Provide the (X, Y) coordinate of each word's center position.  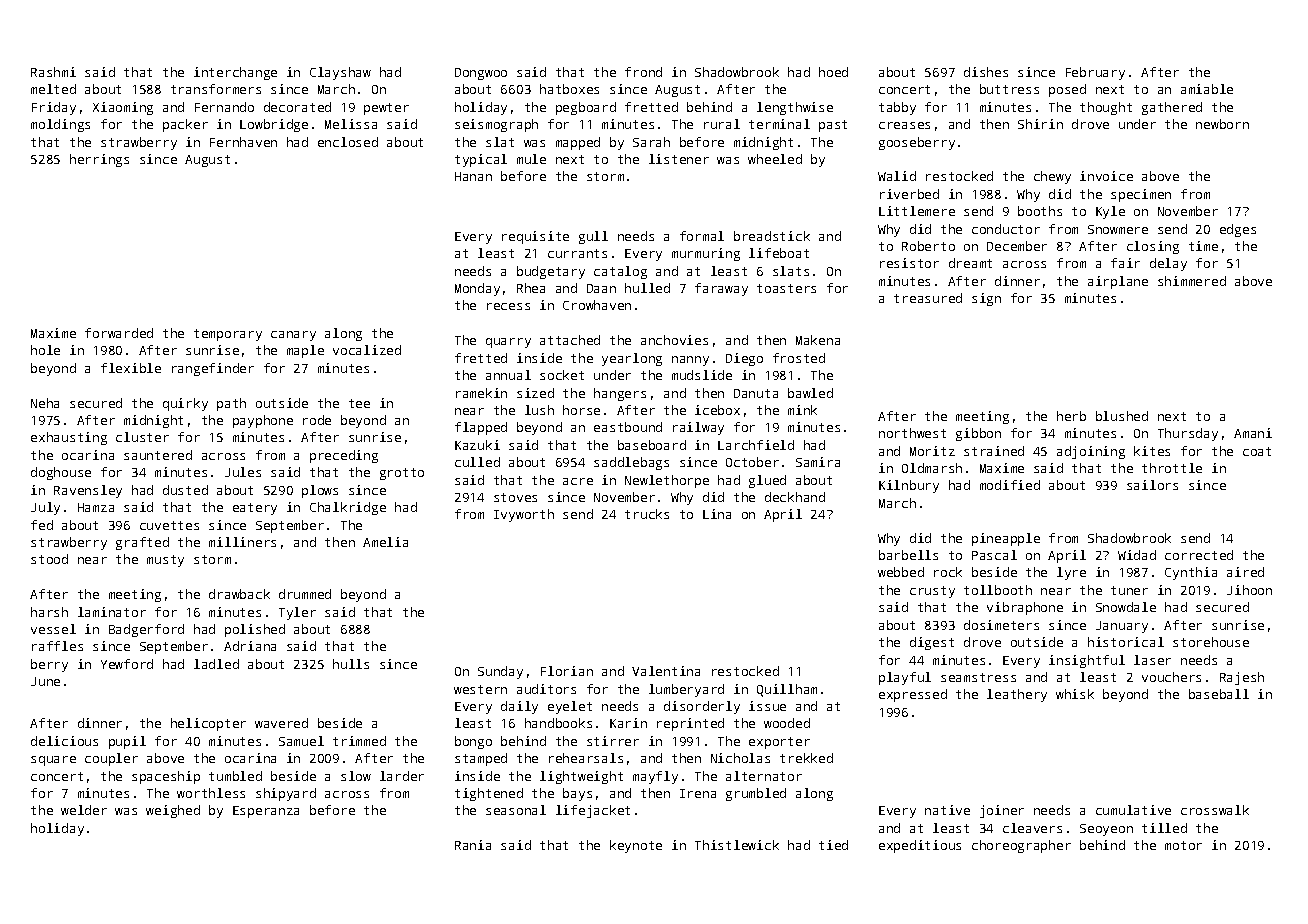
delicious (64, 741)
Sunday (500, 672)
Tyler (297, 613)
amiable (1207, 89)
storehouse (1211, 642)
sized (535, 393)
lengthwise (795, 108)
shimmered (1192, 281)
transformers (216, 89)
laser (1152, 660)
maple (305, 351)
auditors (546, 689)
